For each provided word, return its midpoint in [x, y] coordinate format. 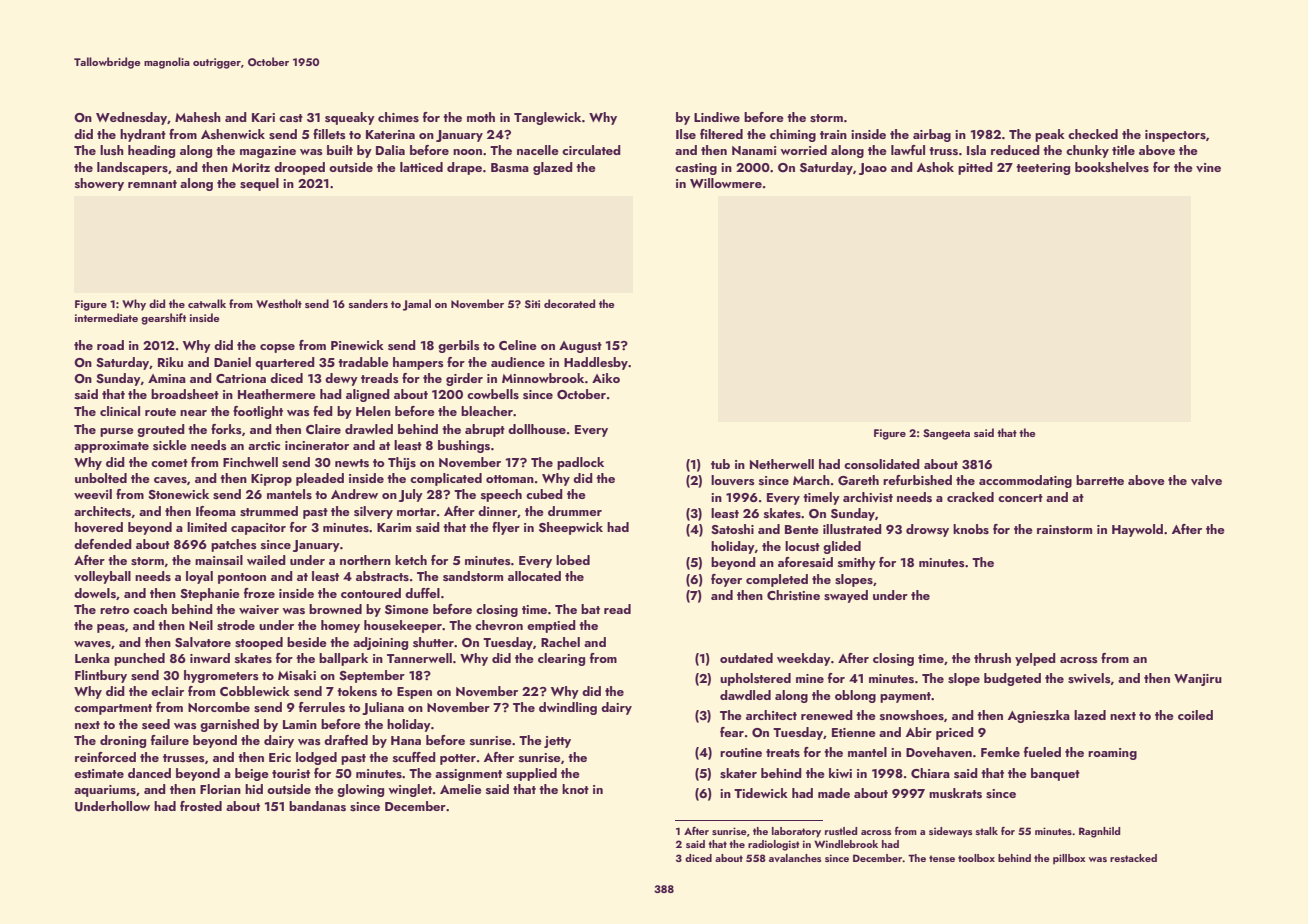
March [811, 480]
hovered [99, 527]
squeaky [350, 118]
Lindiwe [717, 117]
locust [802, 546]
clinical [120, 411]
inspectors [1175, 136]
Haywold [1137, 530]
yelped [1035, 659]
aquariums [105, 791]
